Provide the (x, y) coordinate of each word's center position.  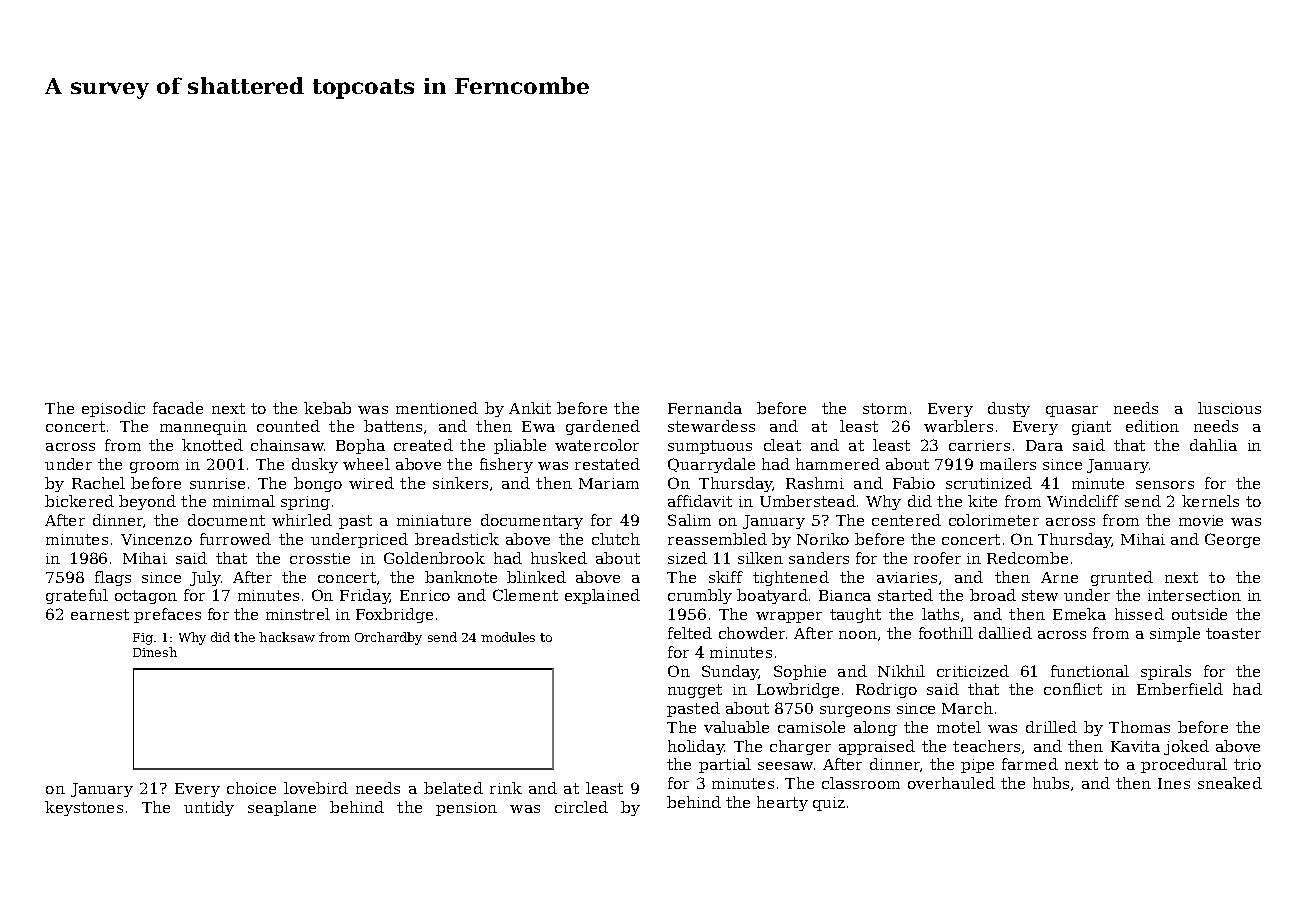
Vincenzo (156, 539)
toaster (1233, 633)
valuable (736, 727)
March (967, 708)
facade (178, 408)
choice (251, 788)
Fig (143, 639)
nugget (695, 691)
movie (1201, 520)
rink (506, 788)
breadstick (457, 539)
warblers (958, 426)
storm (885, 408)
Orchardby (388, 638)
